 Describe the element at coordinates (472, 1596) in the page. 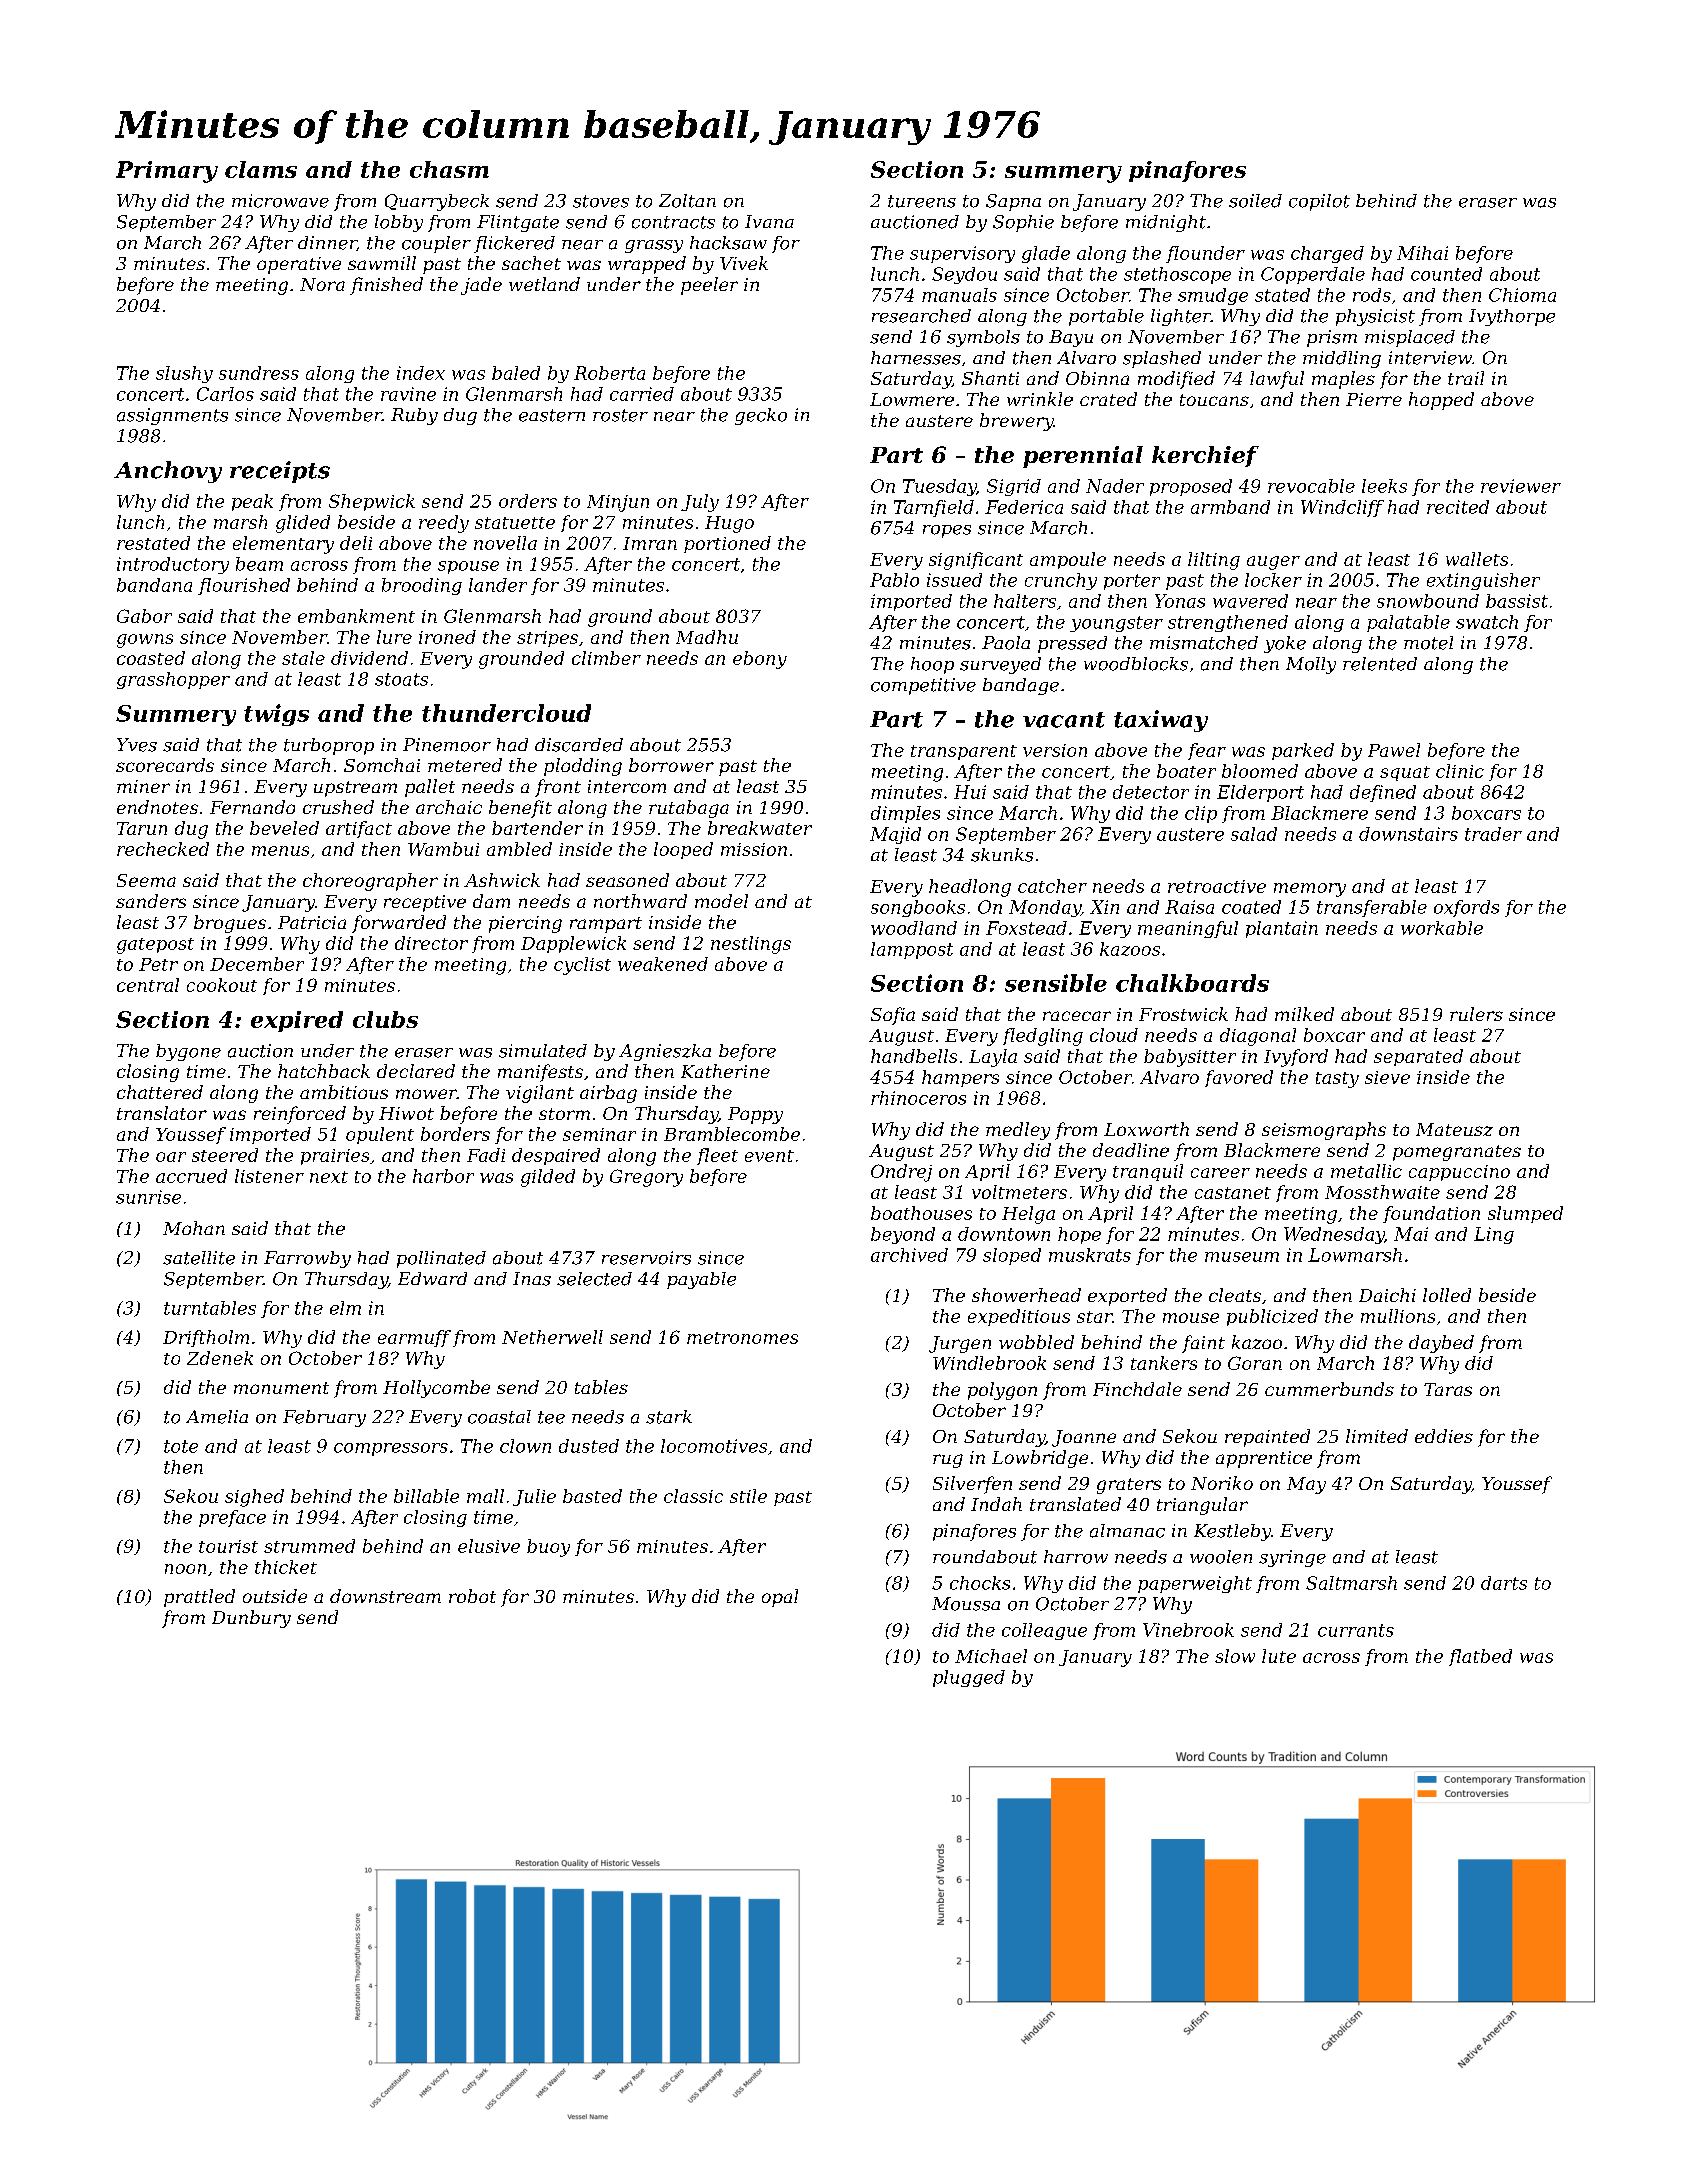

I see `robot` at that location.
